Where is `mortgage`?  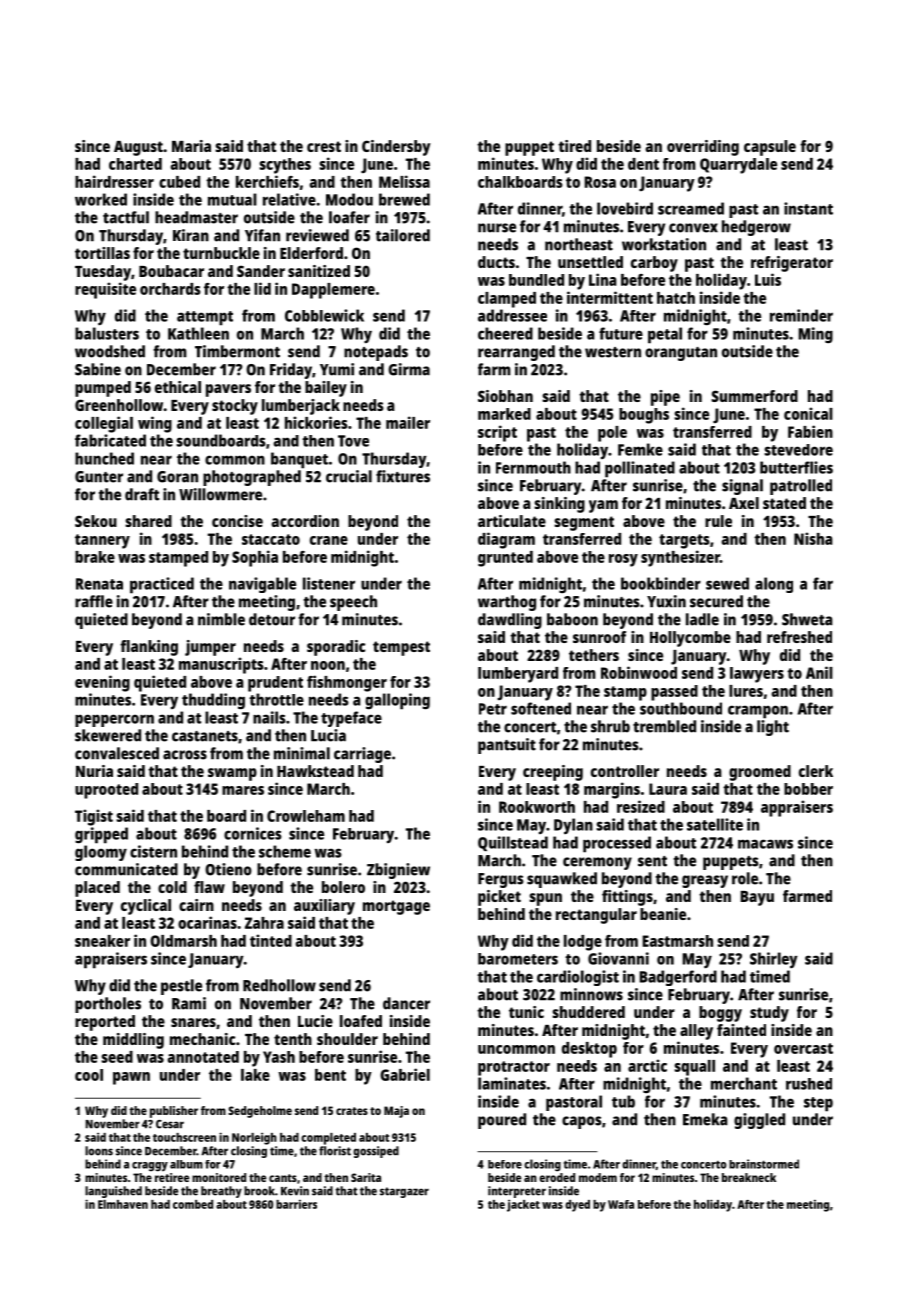 mortgage is located at coordinates (396, 907).
